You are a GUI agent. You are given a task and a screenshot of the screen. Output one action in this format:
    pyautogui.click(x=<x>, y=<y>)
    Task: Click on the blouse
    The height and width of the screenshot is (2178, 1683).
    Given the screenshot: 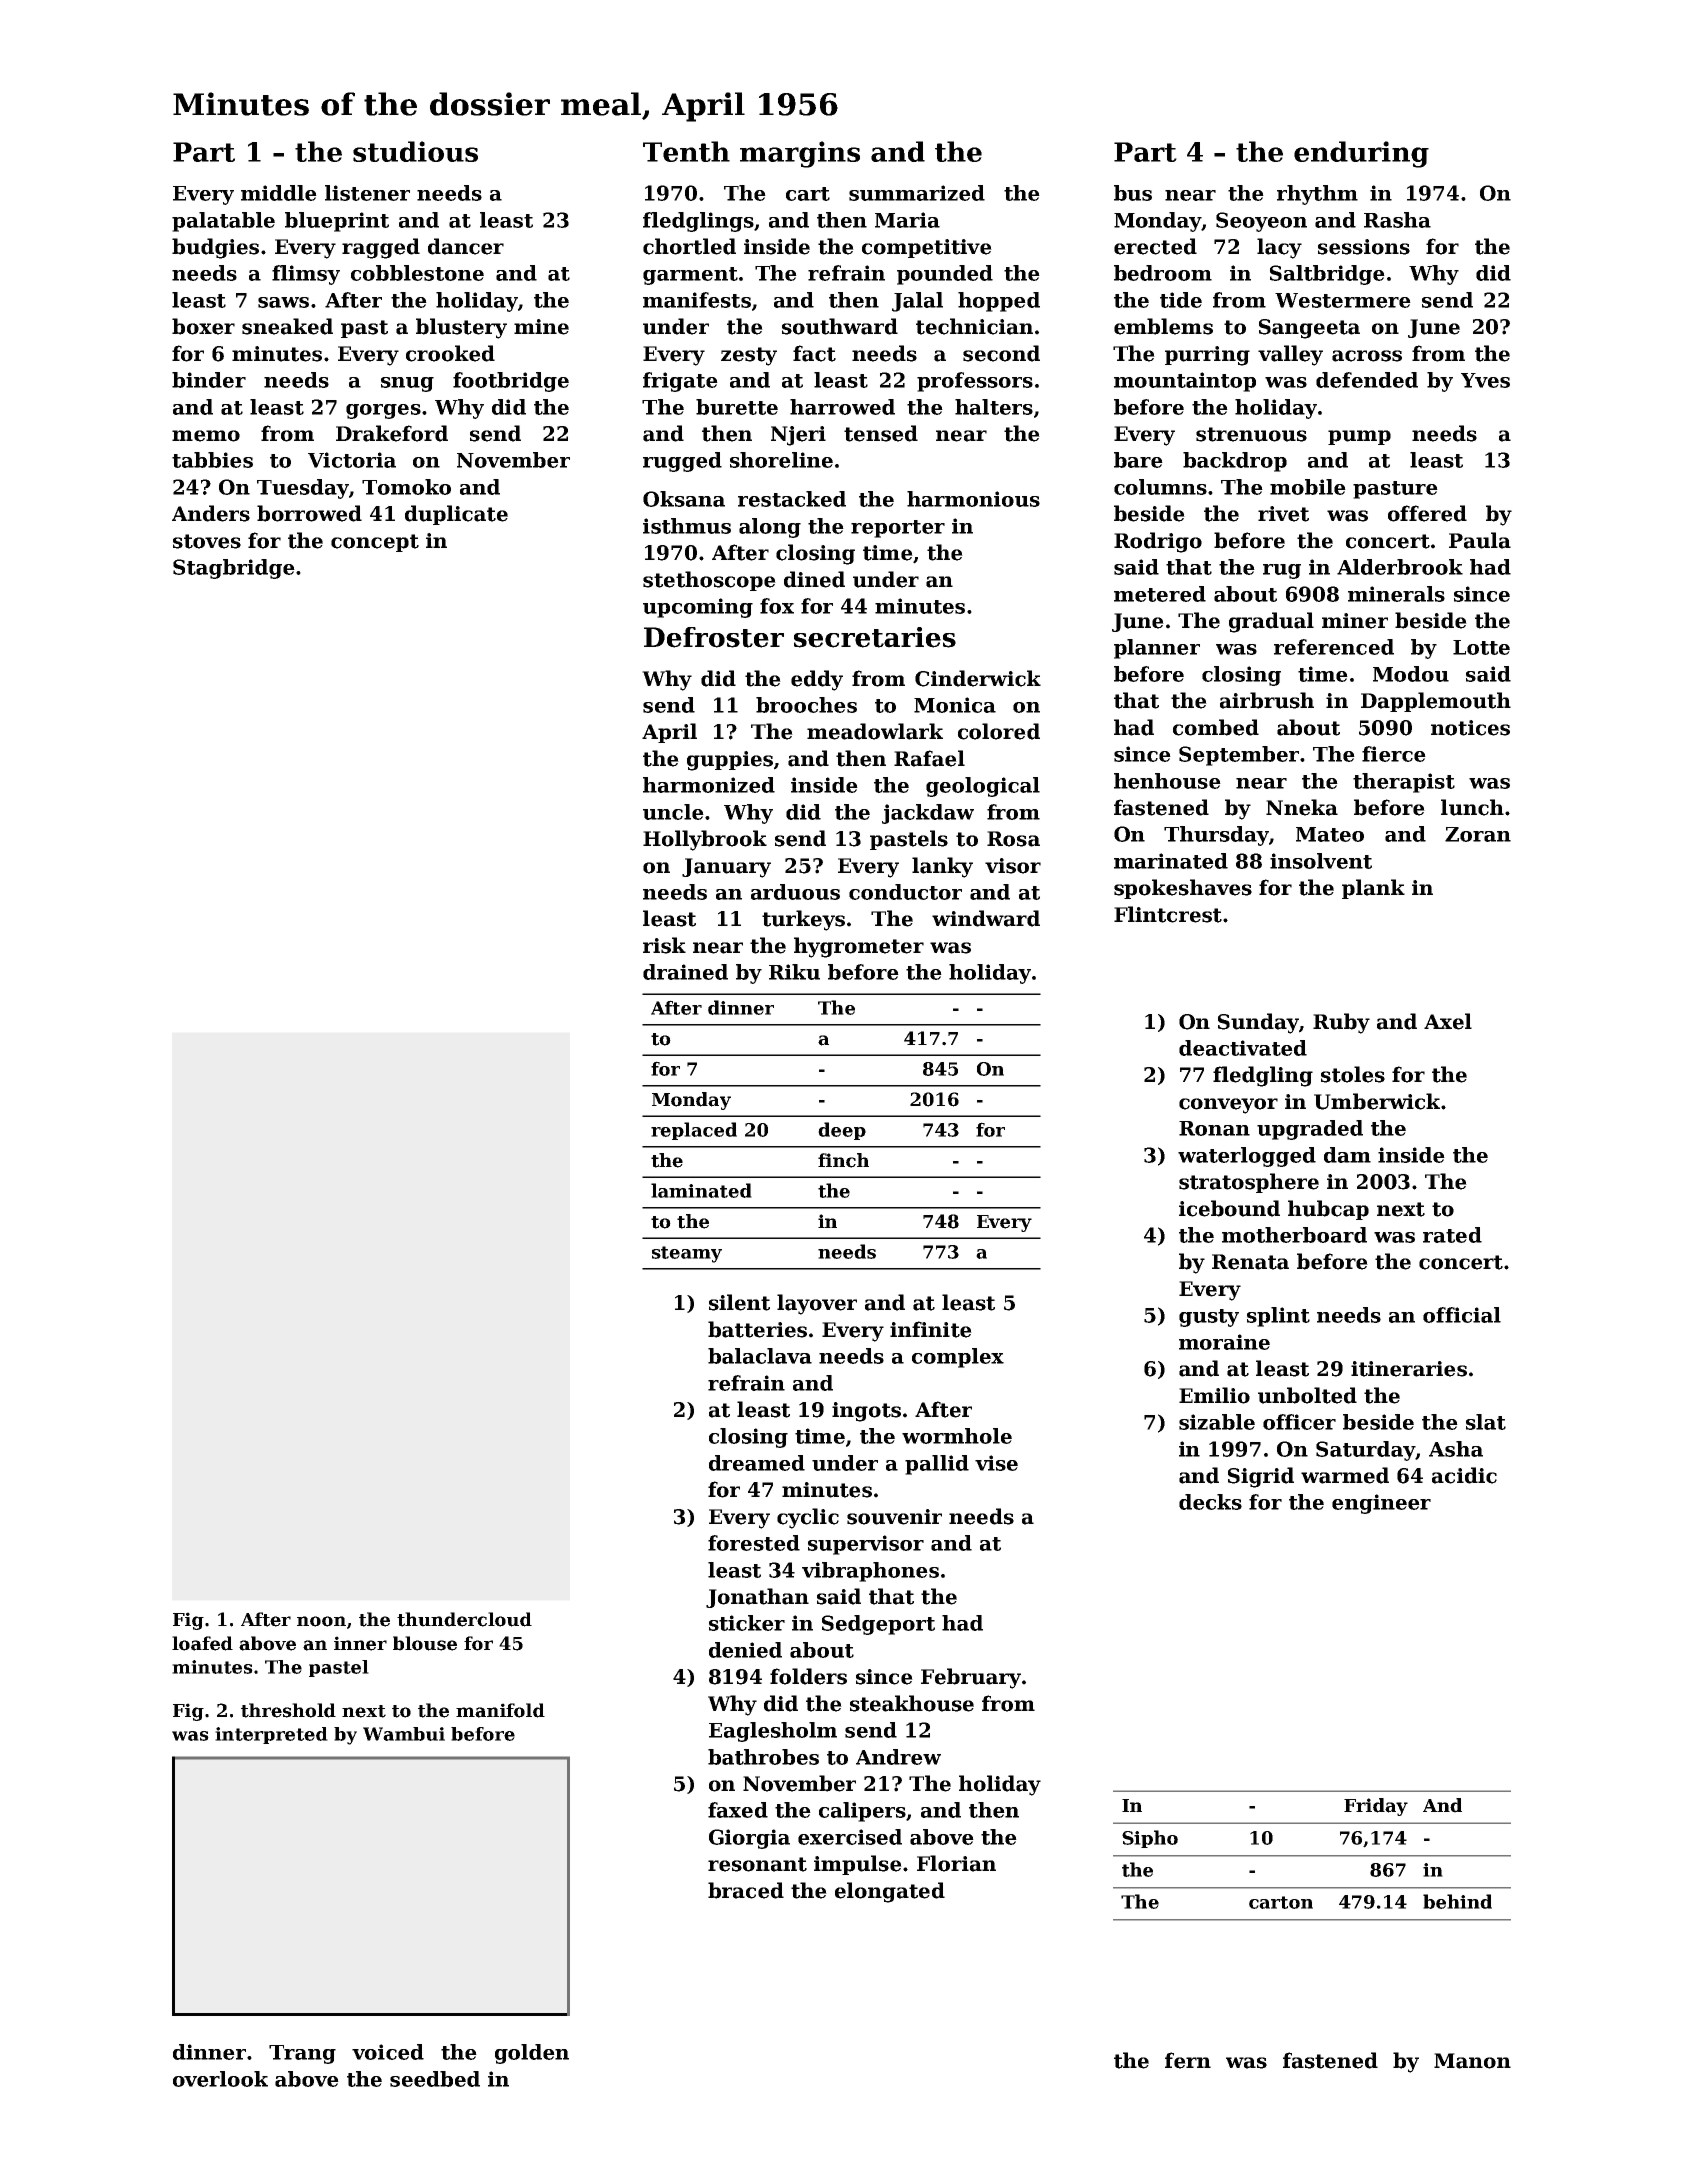 What is the action you would take?
    pyautogui.click(x=425, y=1643)
